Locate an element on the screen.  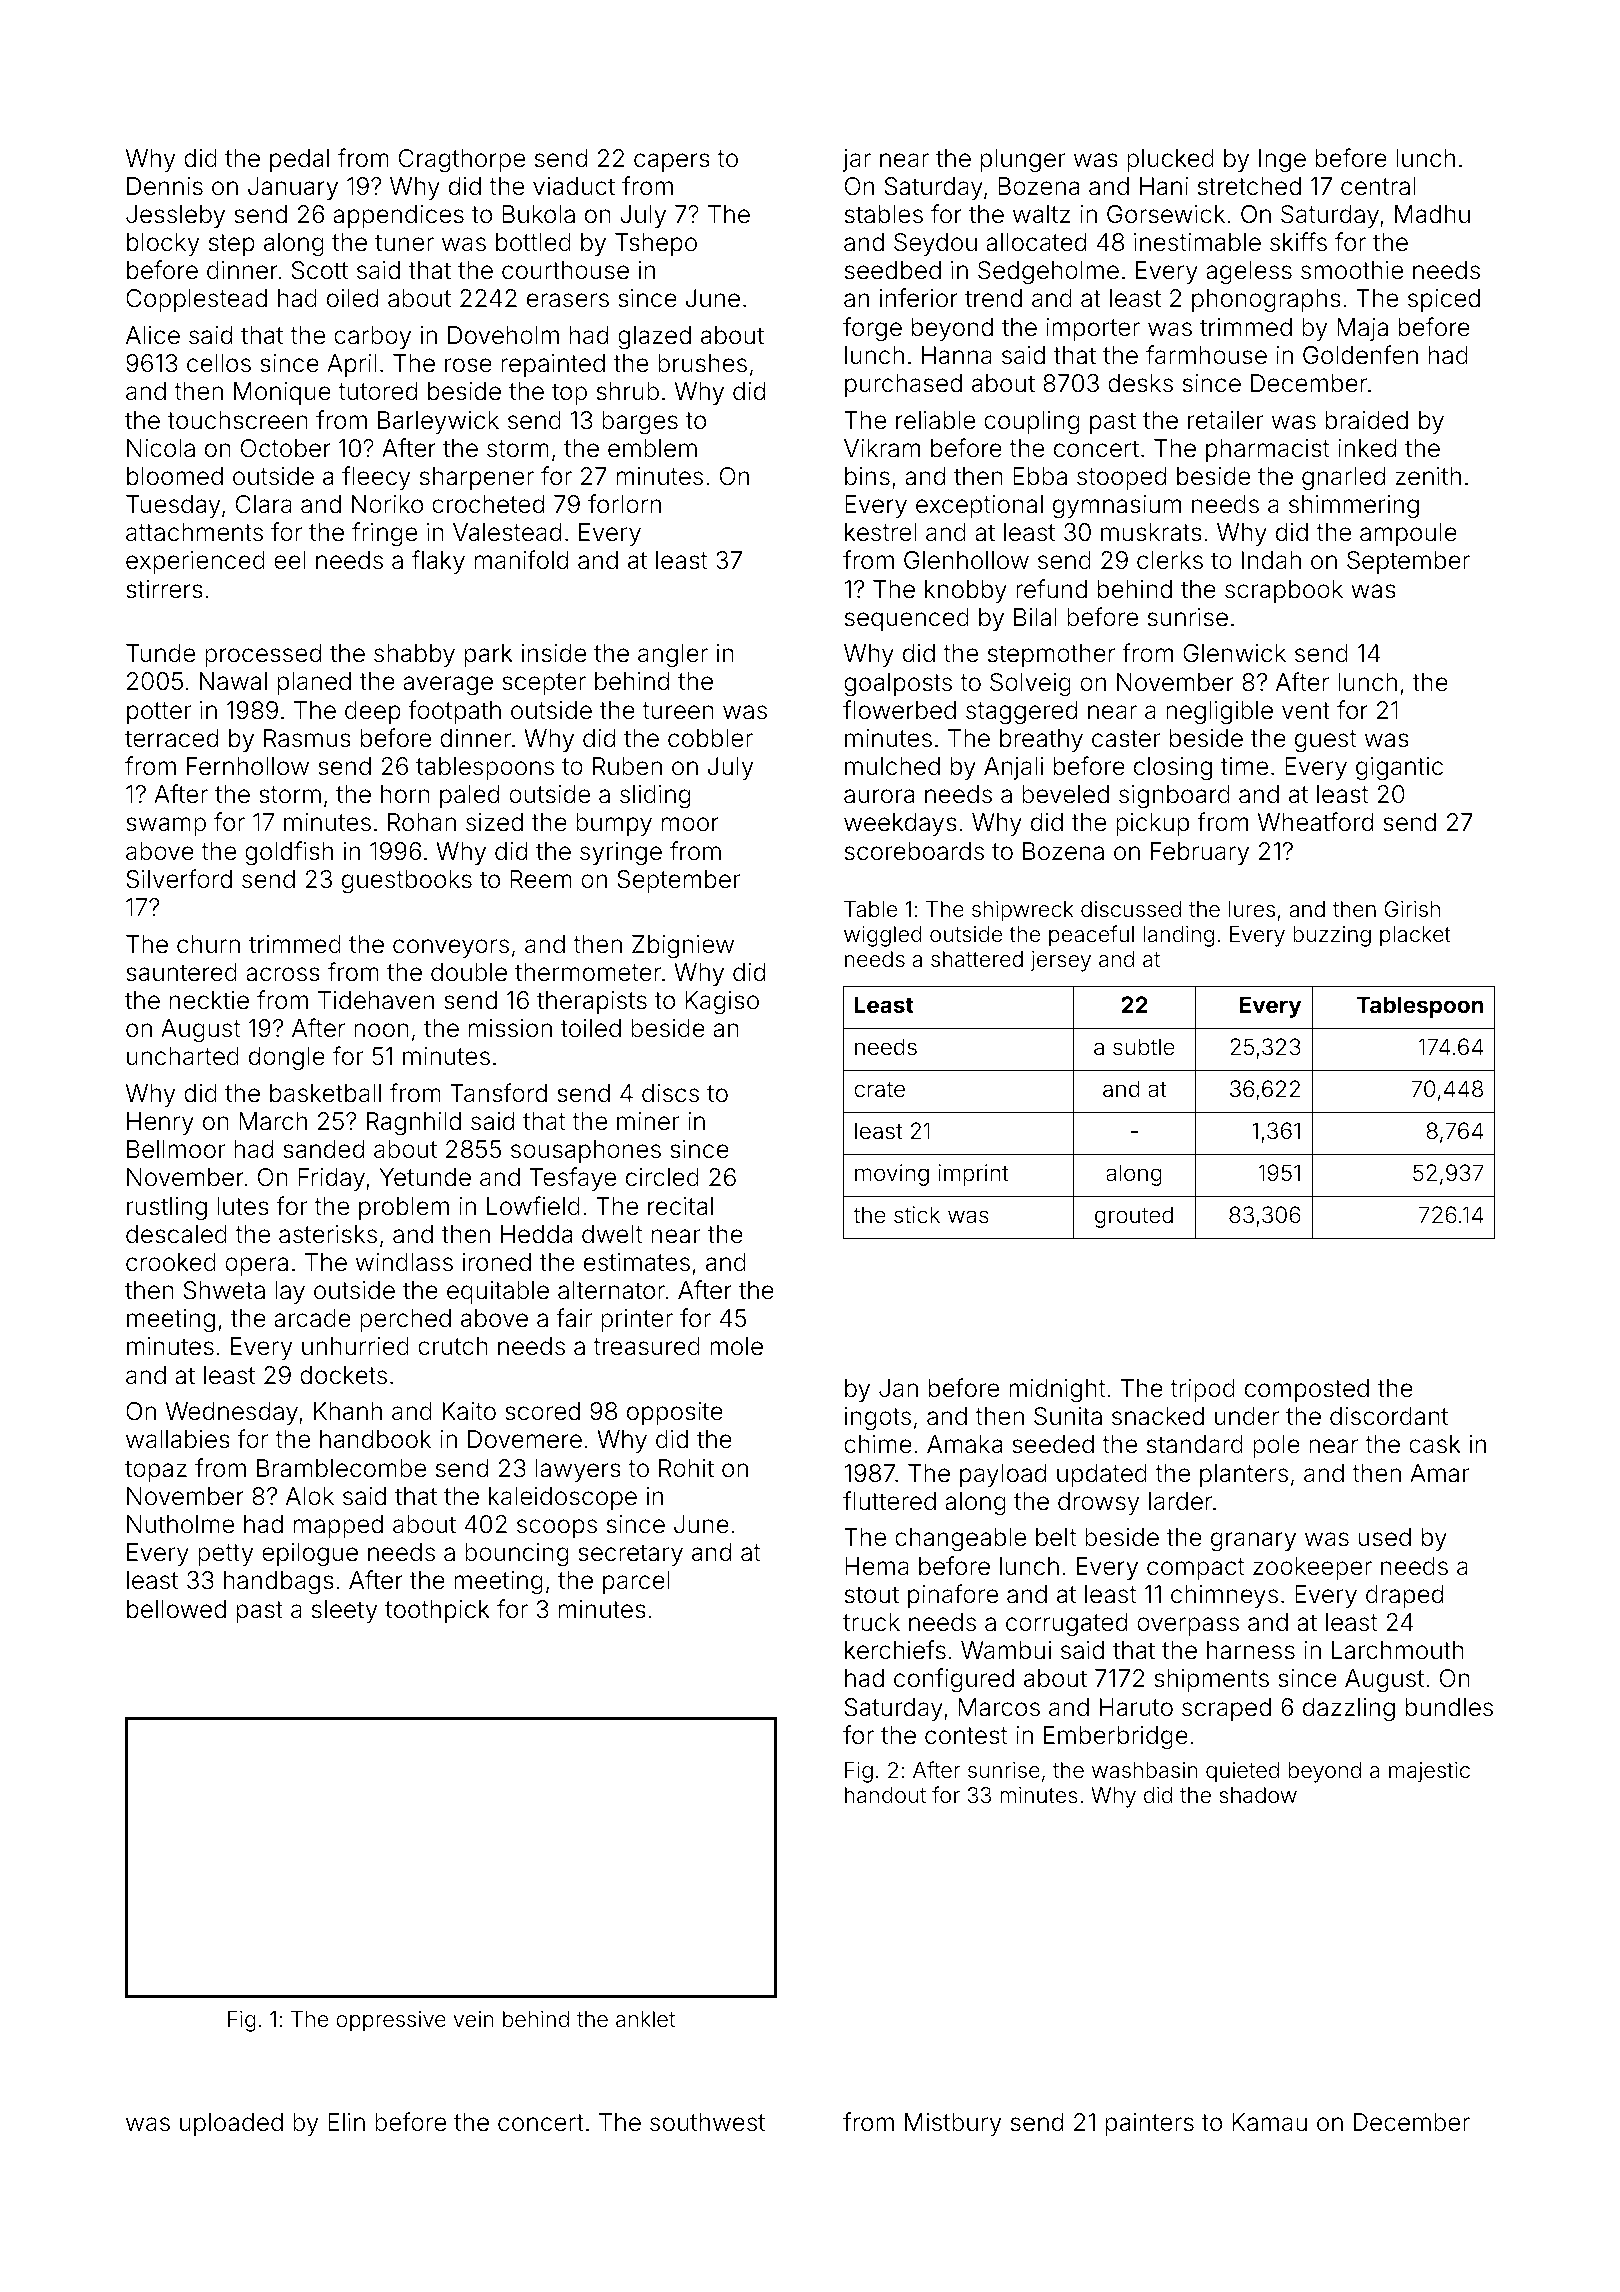
subtle is located at coordinates (1144, 1047).
